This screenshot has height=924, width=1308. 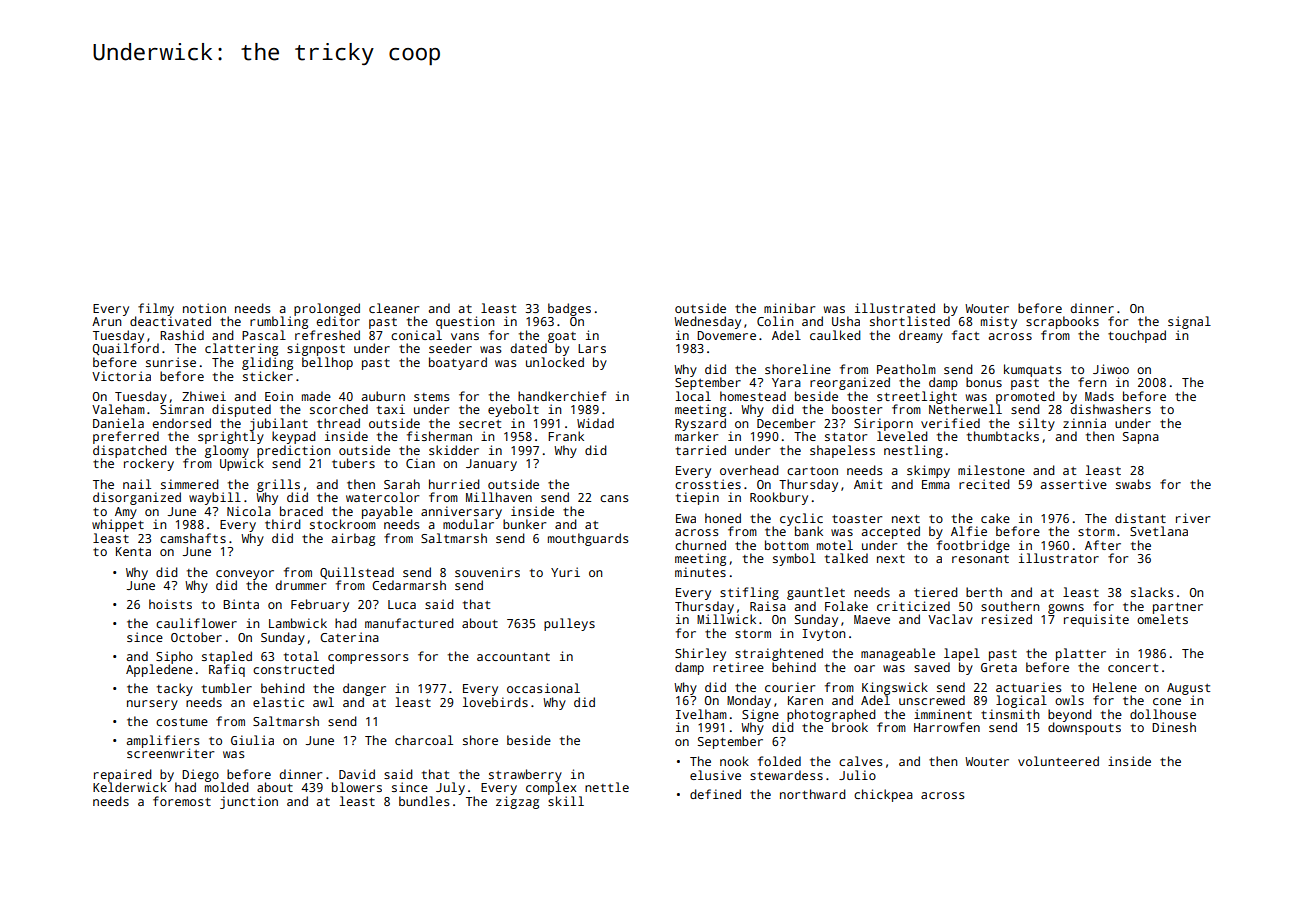 I want to click on junction, so click(x=249, y=802).
